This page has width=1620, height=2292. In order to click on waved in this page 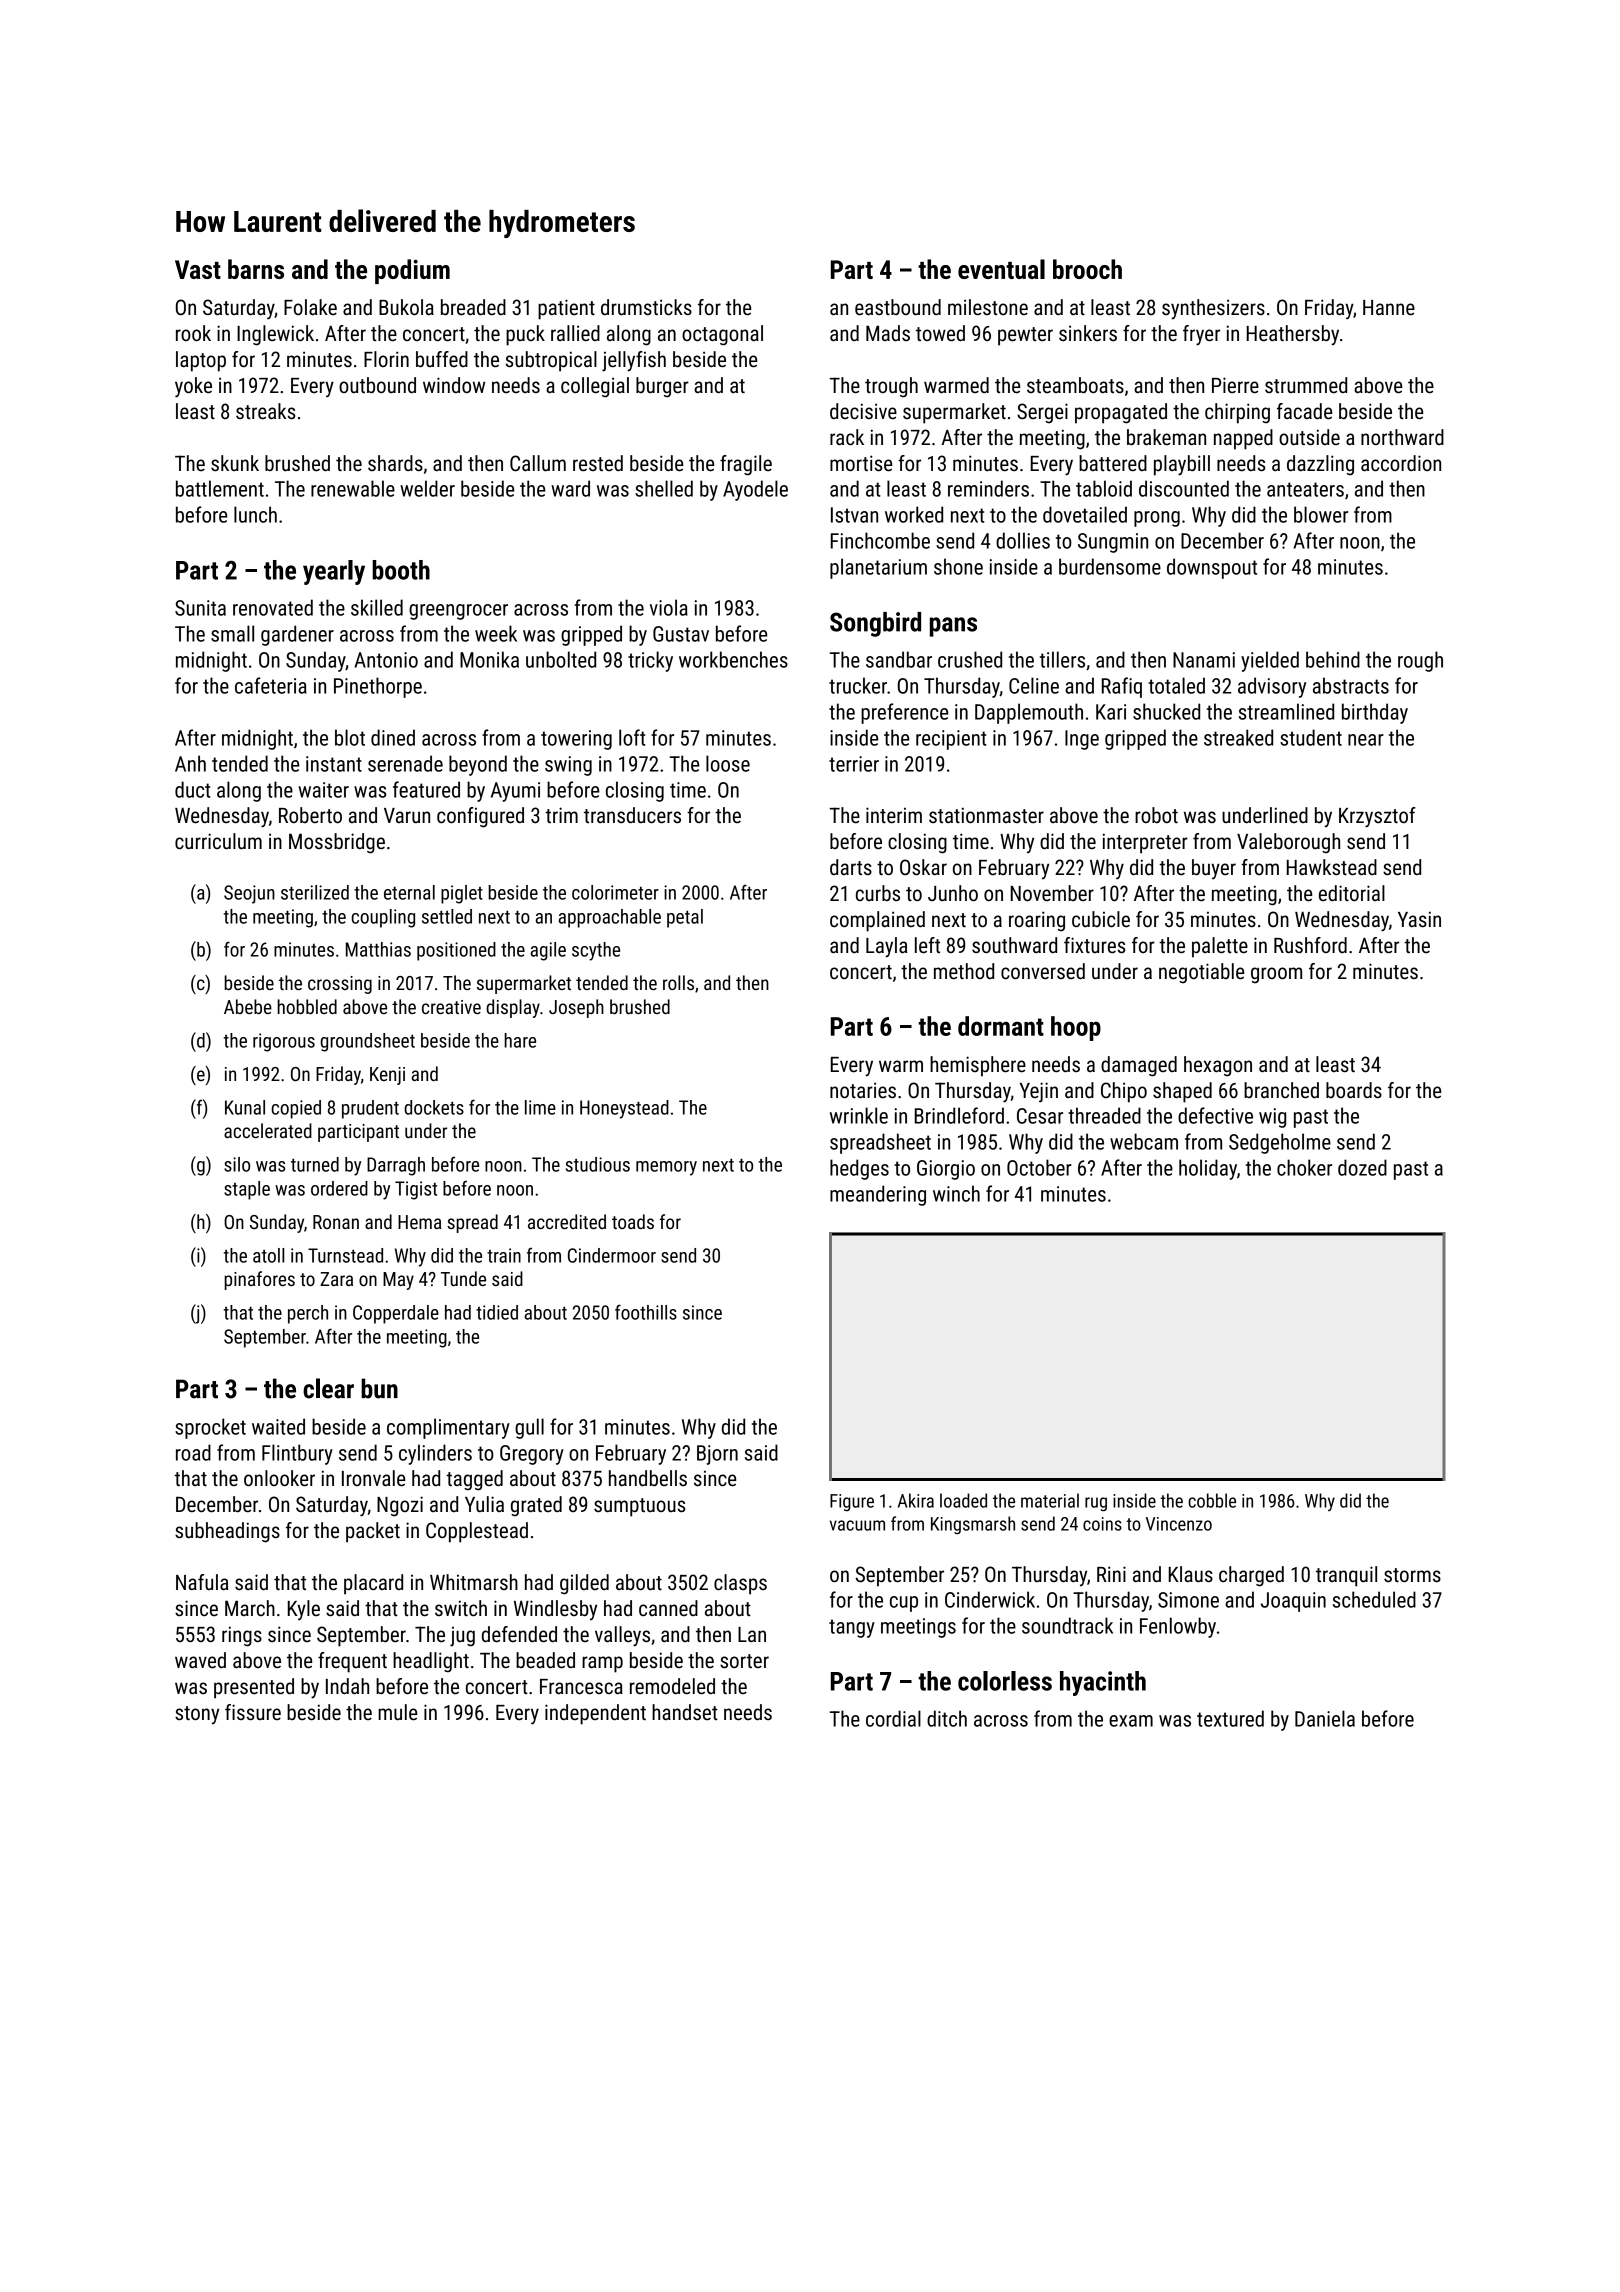, I will do `click(200, 1660)`.
